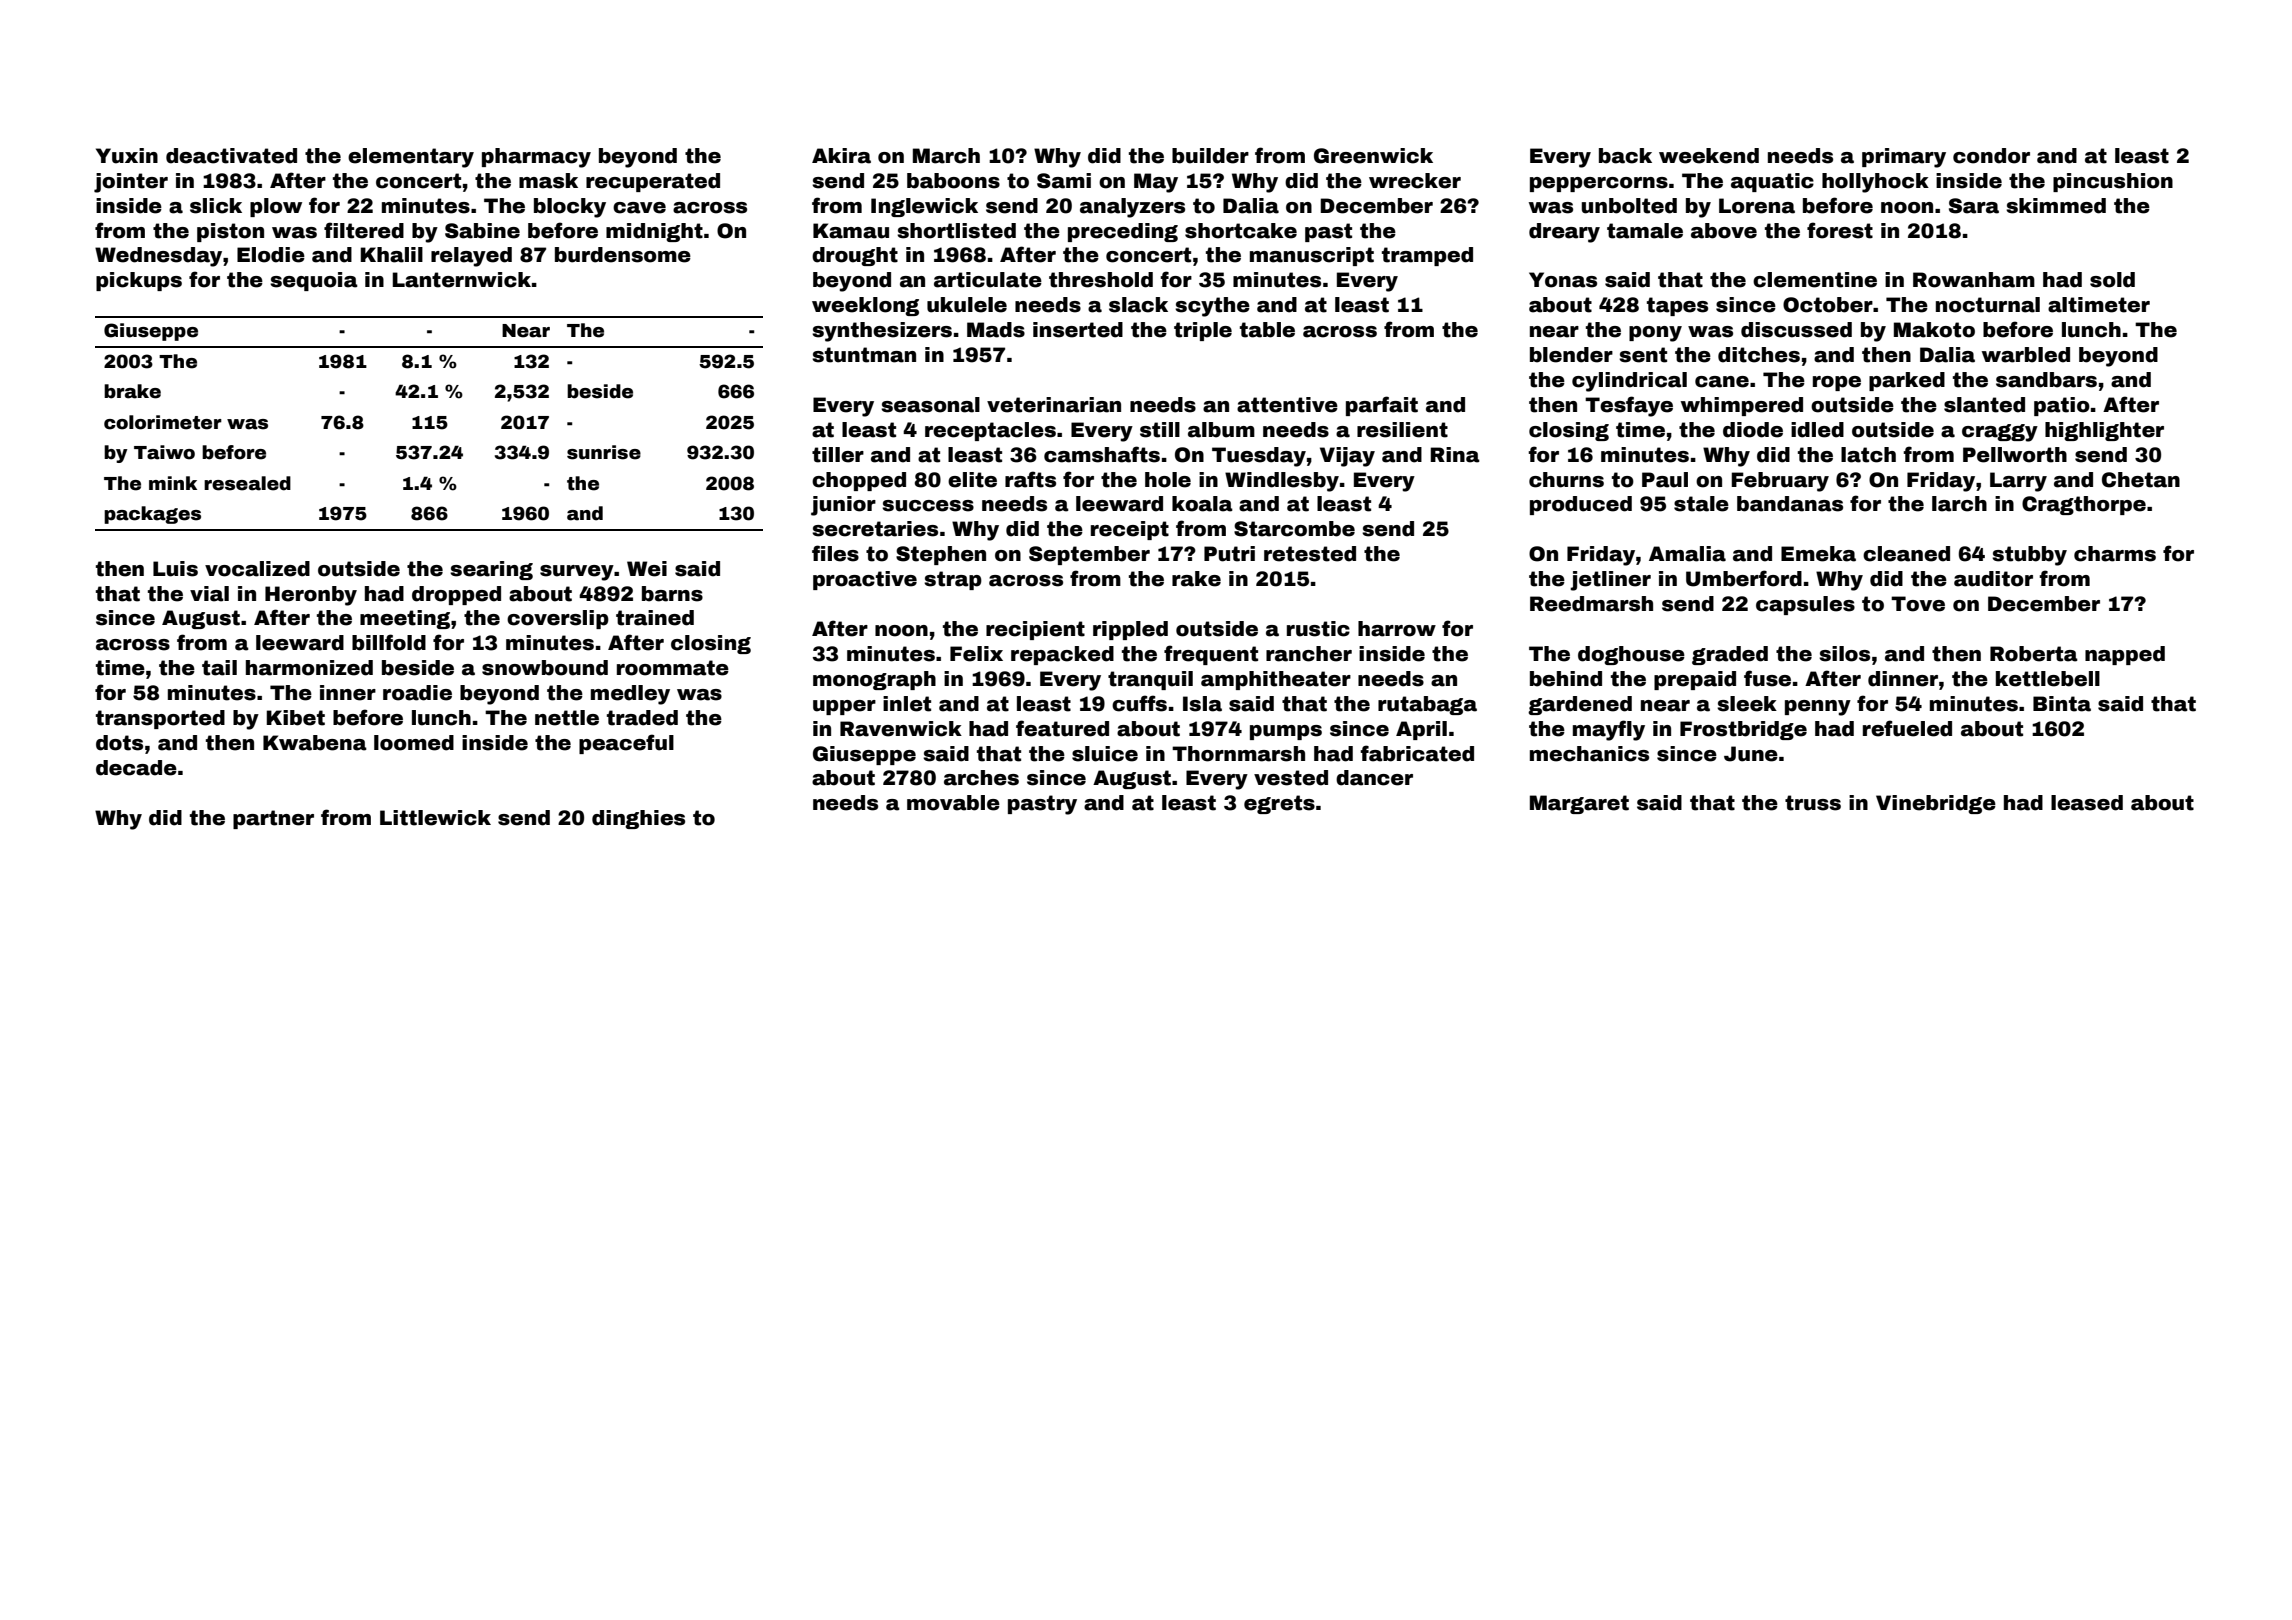 This page has height=1620, width=2292. I want to click on produced, so click(1581, 505).
